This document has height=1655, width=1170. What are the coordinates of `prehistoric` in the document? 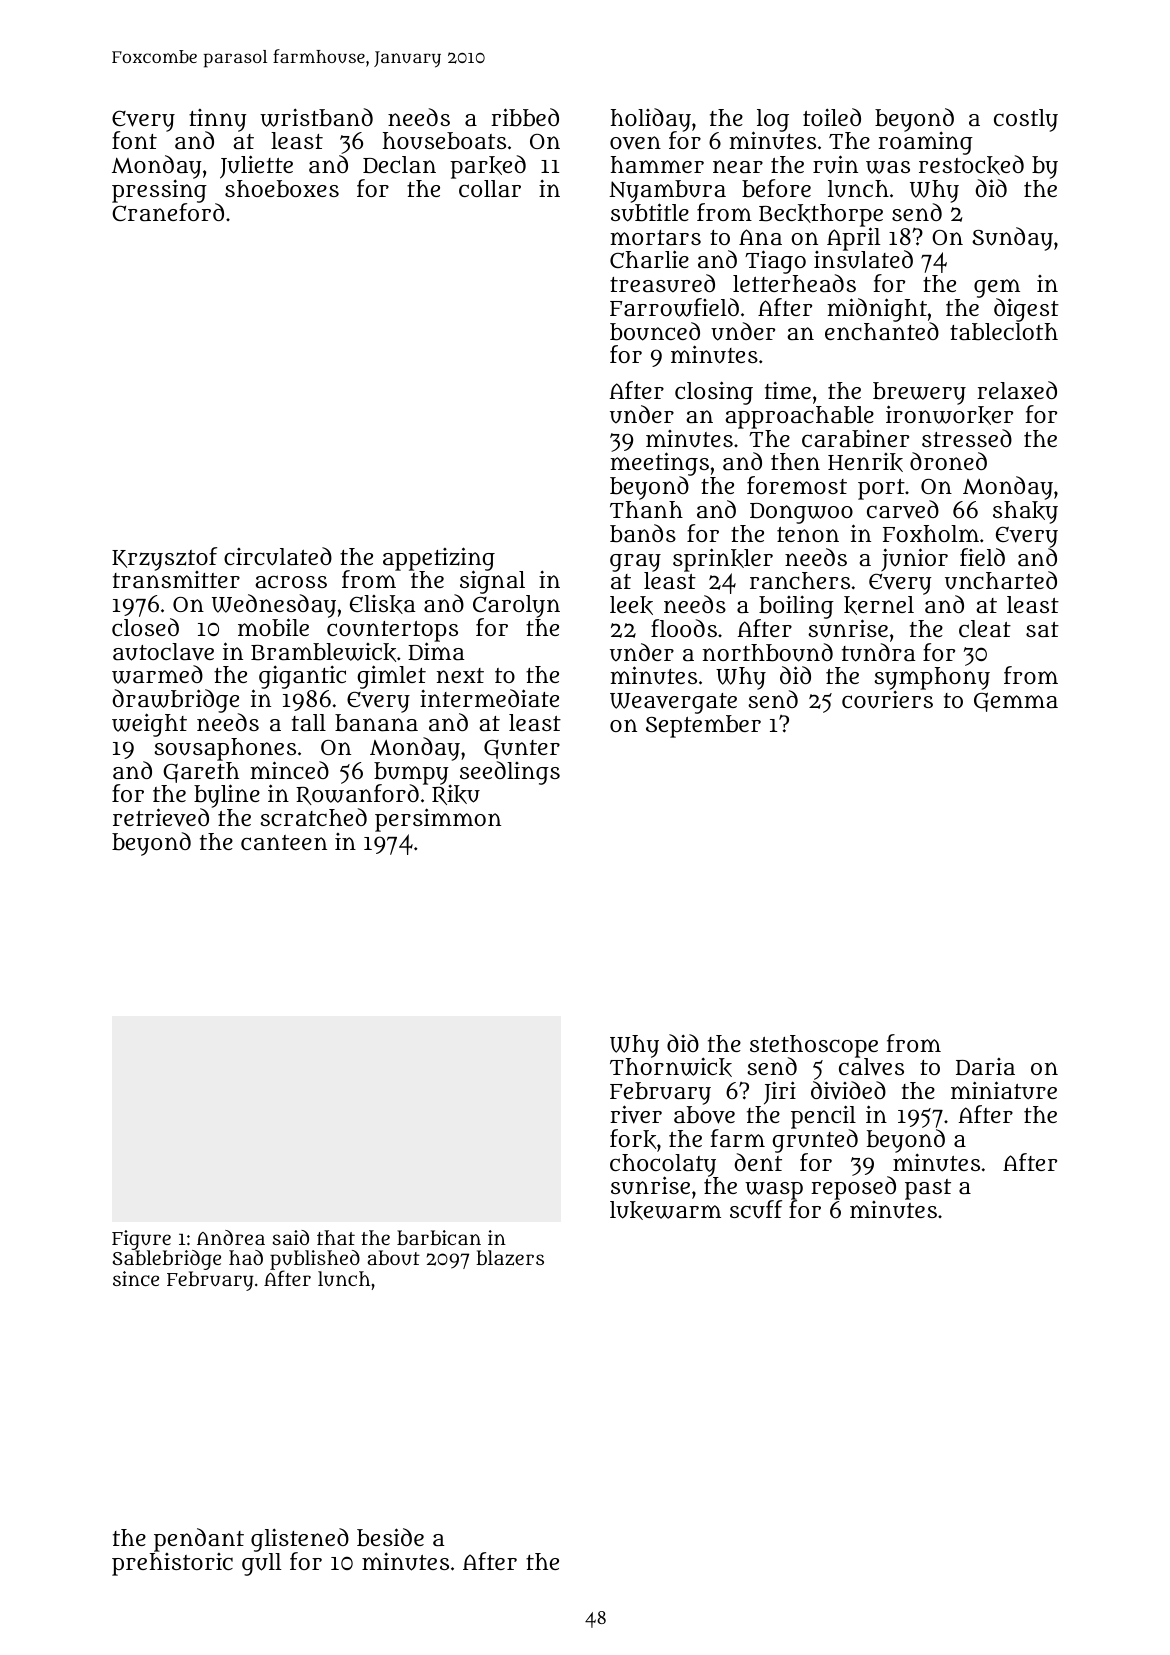 It's located at (172, 1564).
